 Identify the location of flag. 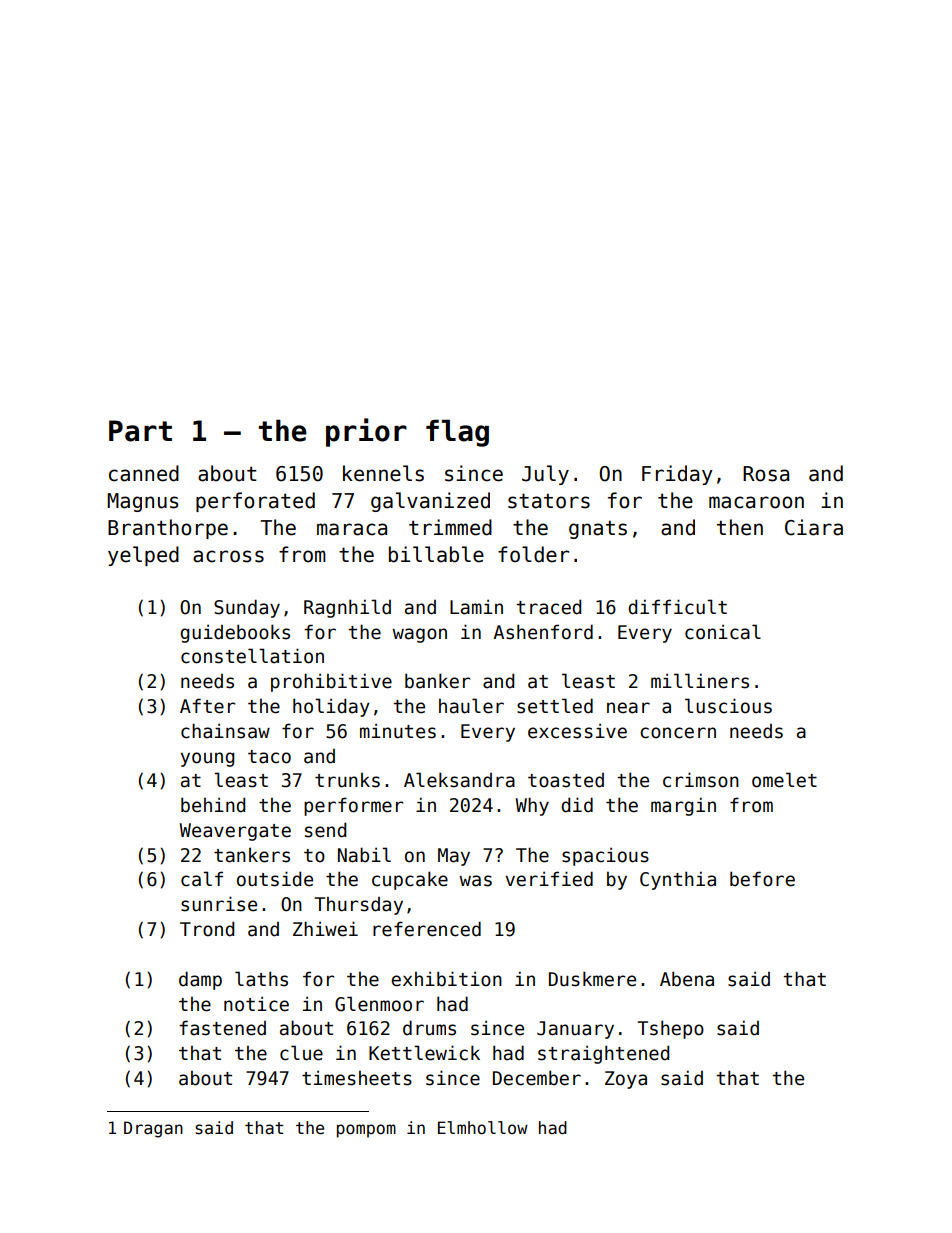
(457, 433).
